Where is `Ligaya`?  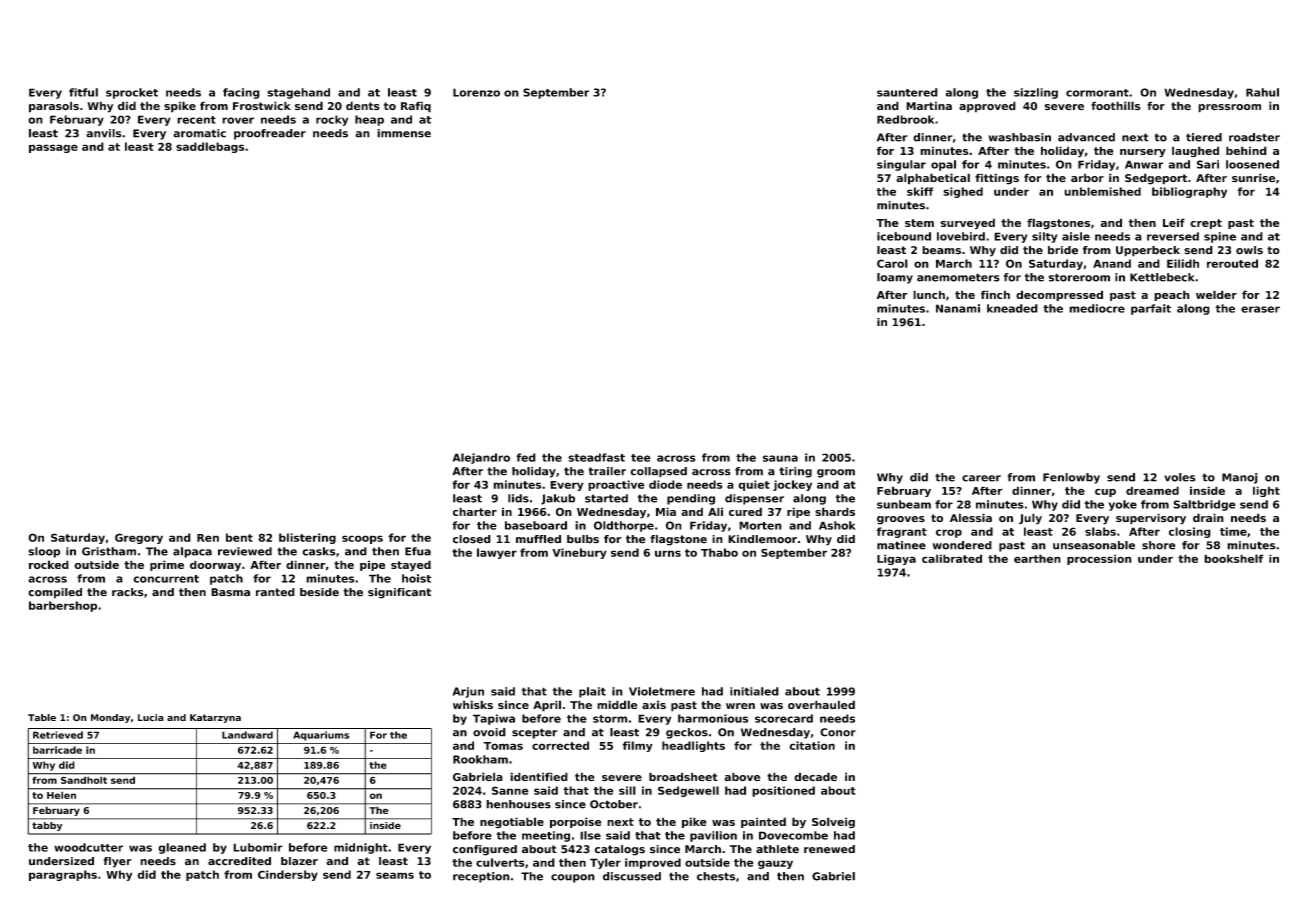
Ligaya is located at coordinates (896, 559).
